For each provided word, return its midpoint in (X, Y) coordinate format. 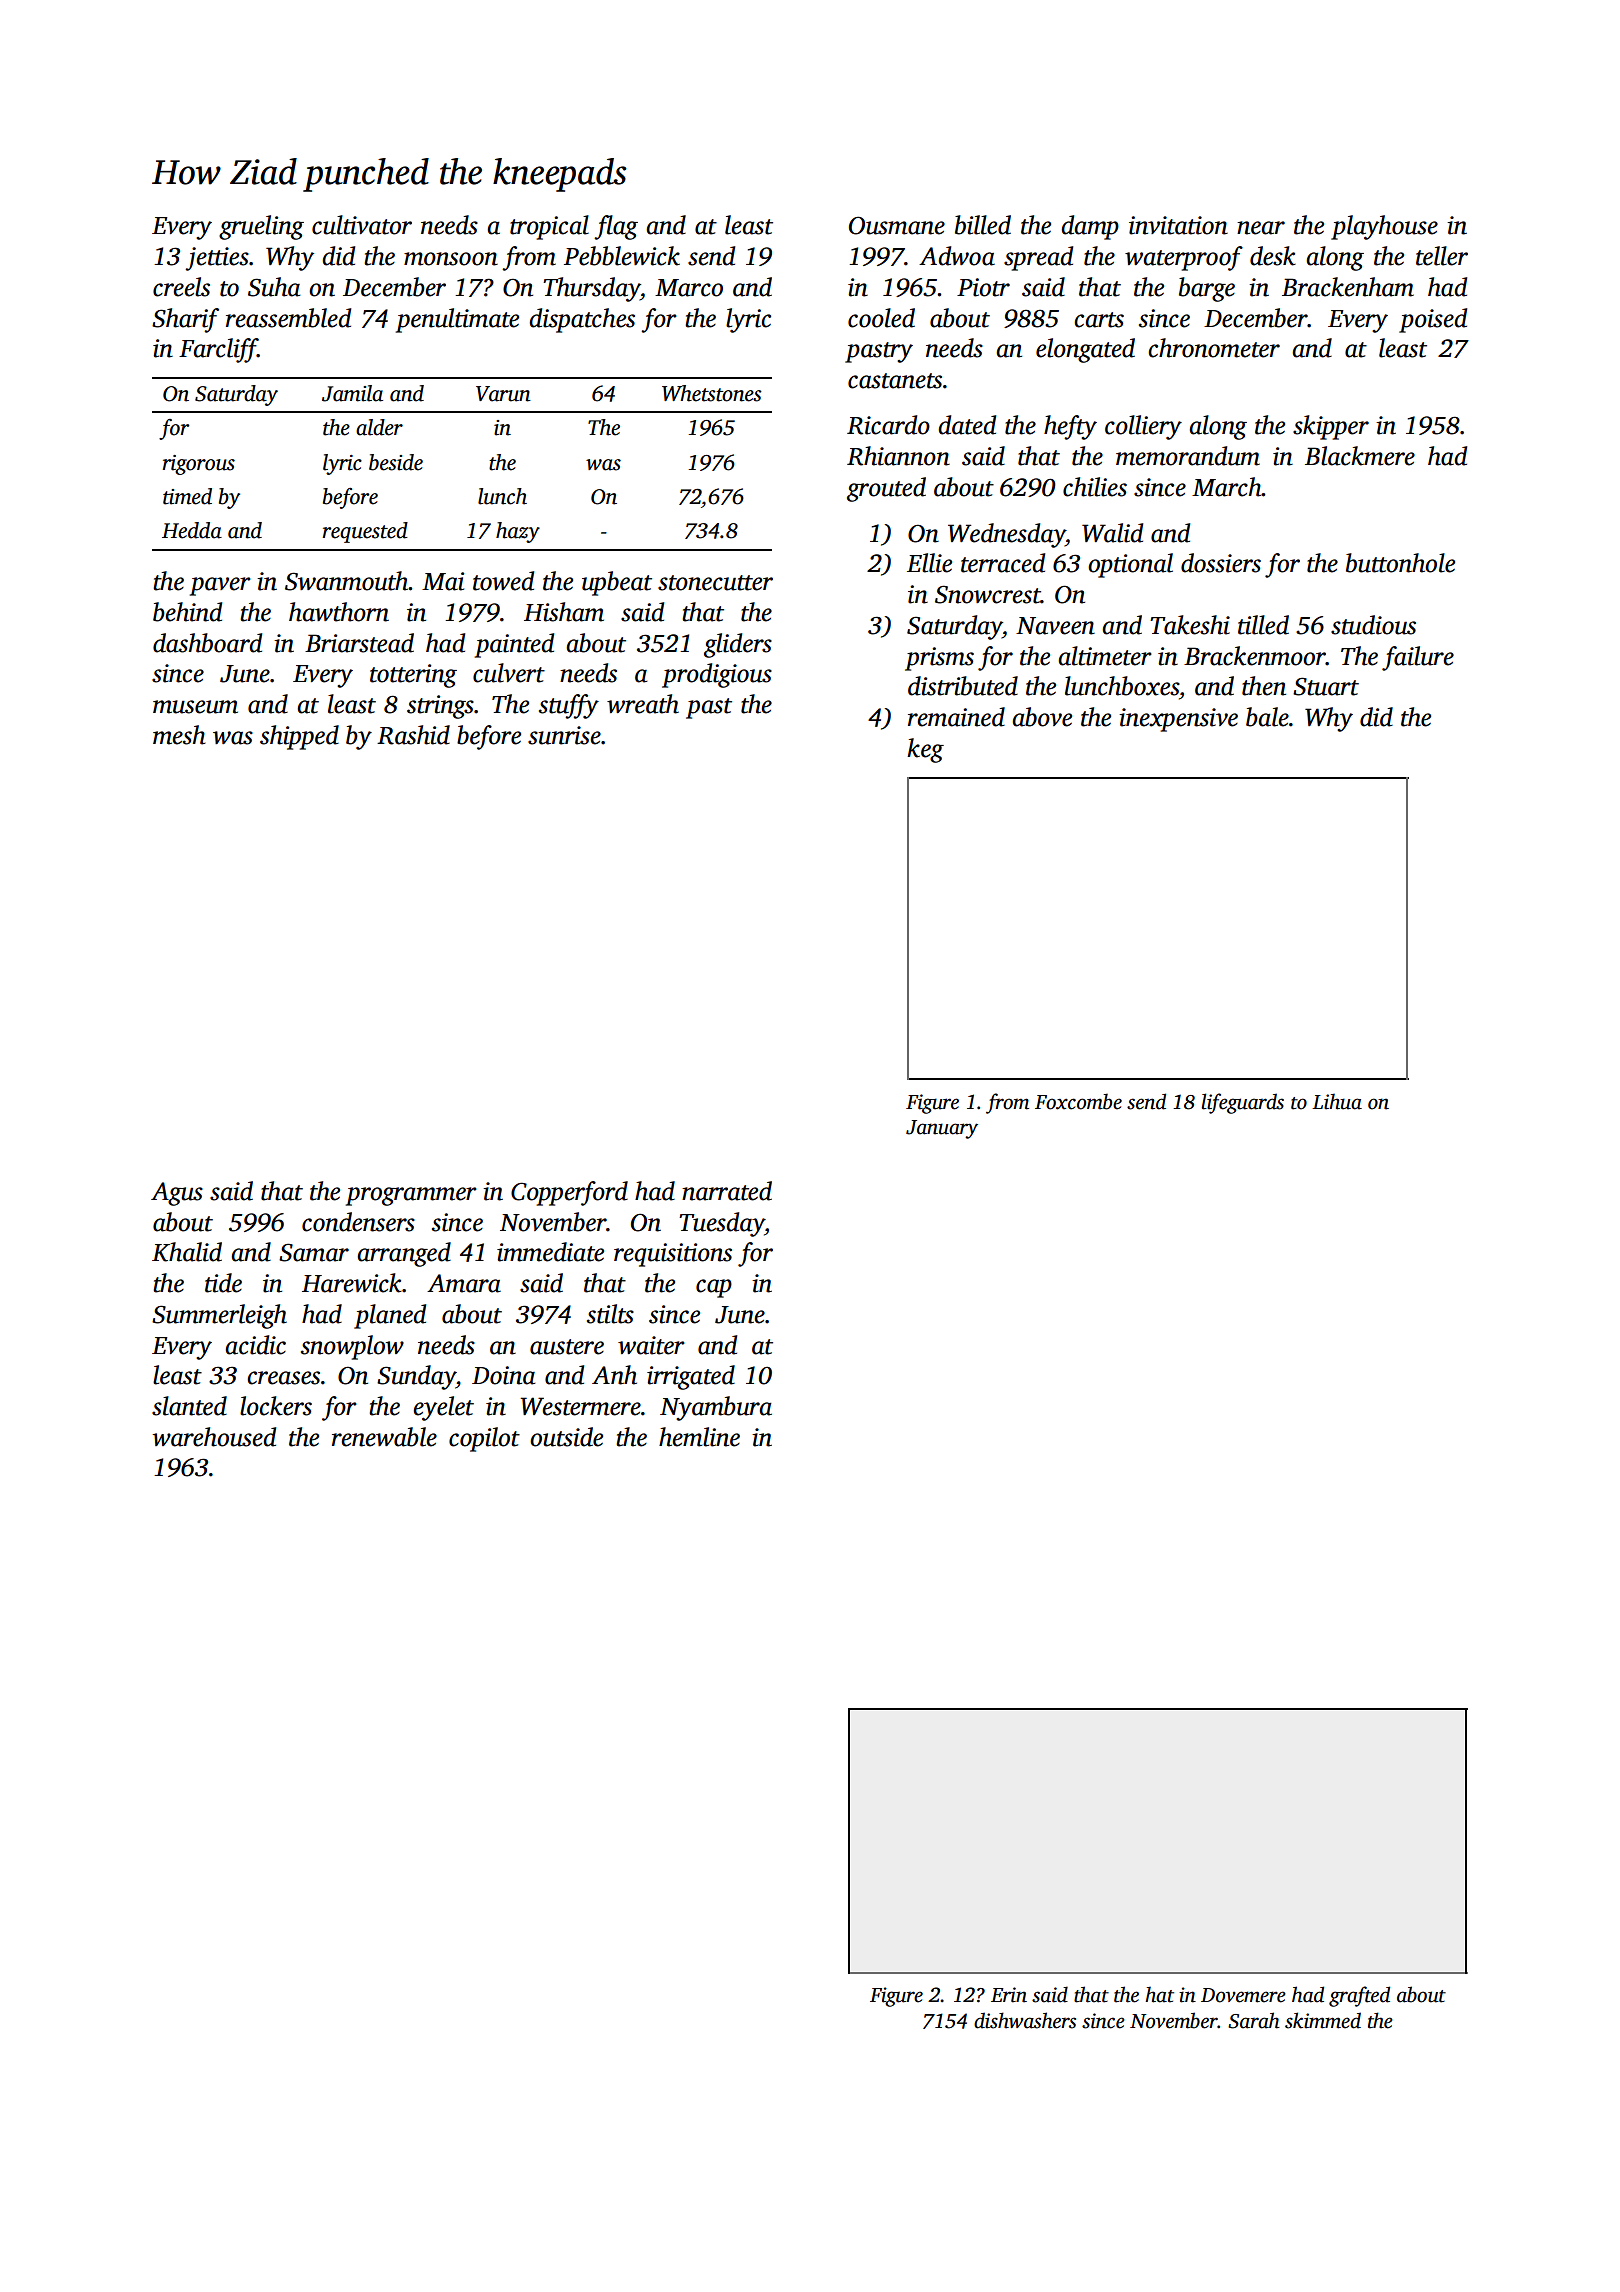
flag (616, 227)
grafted (1359, 1996)
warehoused (214, 1437)
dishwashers (1025, 2020)
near (1261, 228)
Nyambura (716, 1408)
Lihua (1337, 1101)
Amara (464, 1283)
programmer (411, 1196)
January (942, 1129)
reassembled (288, 318)
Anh (614, 1375)
